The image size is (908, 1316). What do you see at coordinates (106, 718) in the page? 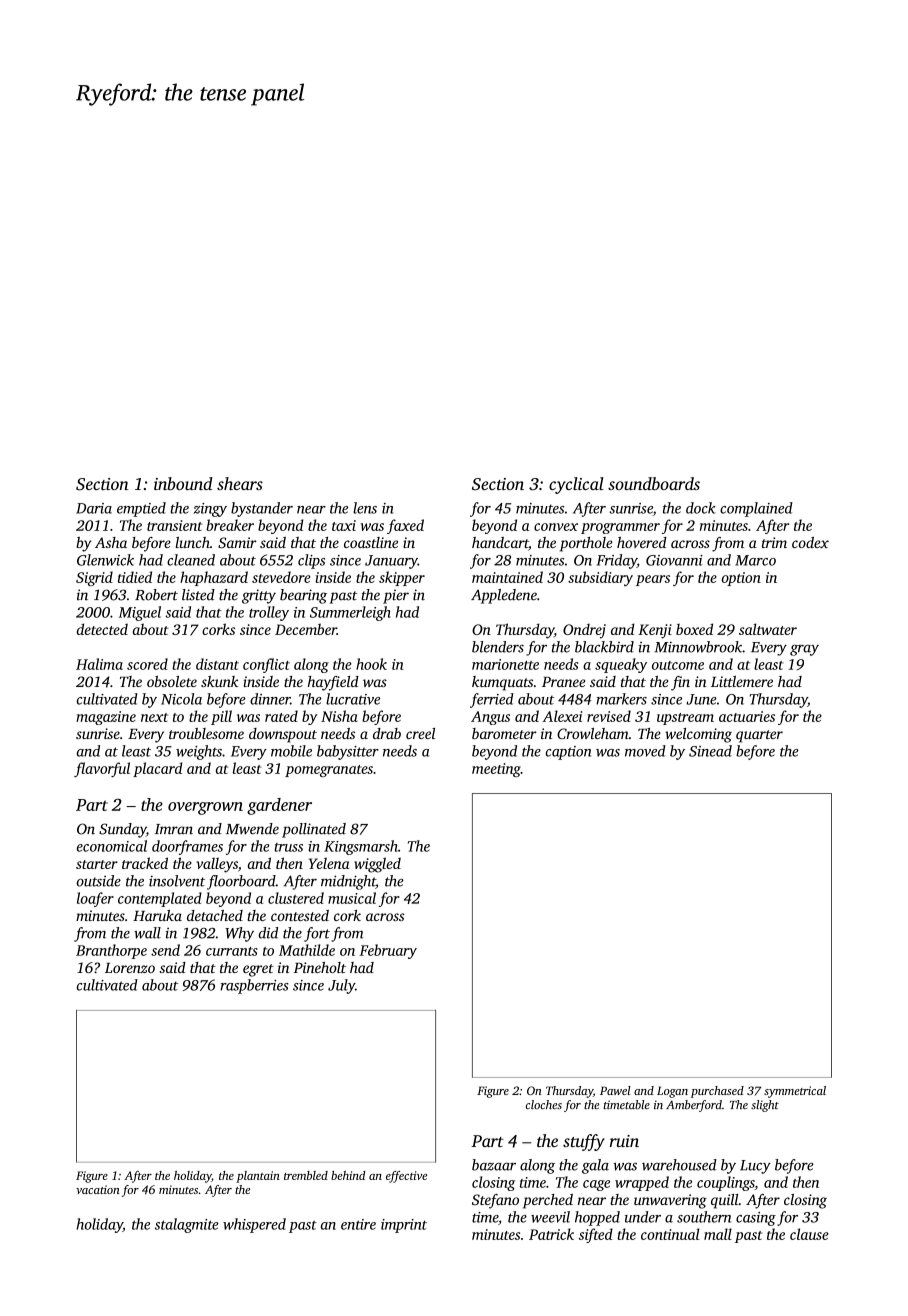
I see `magazine` at bounding box center [106, 718].
